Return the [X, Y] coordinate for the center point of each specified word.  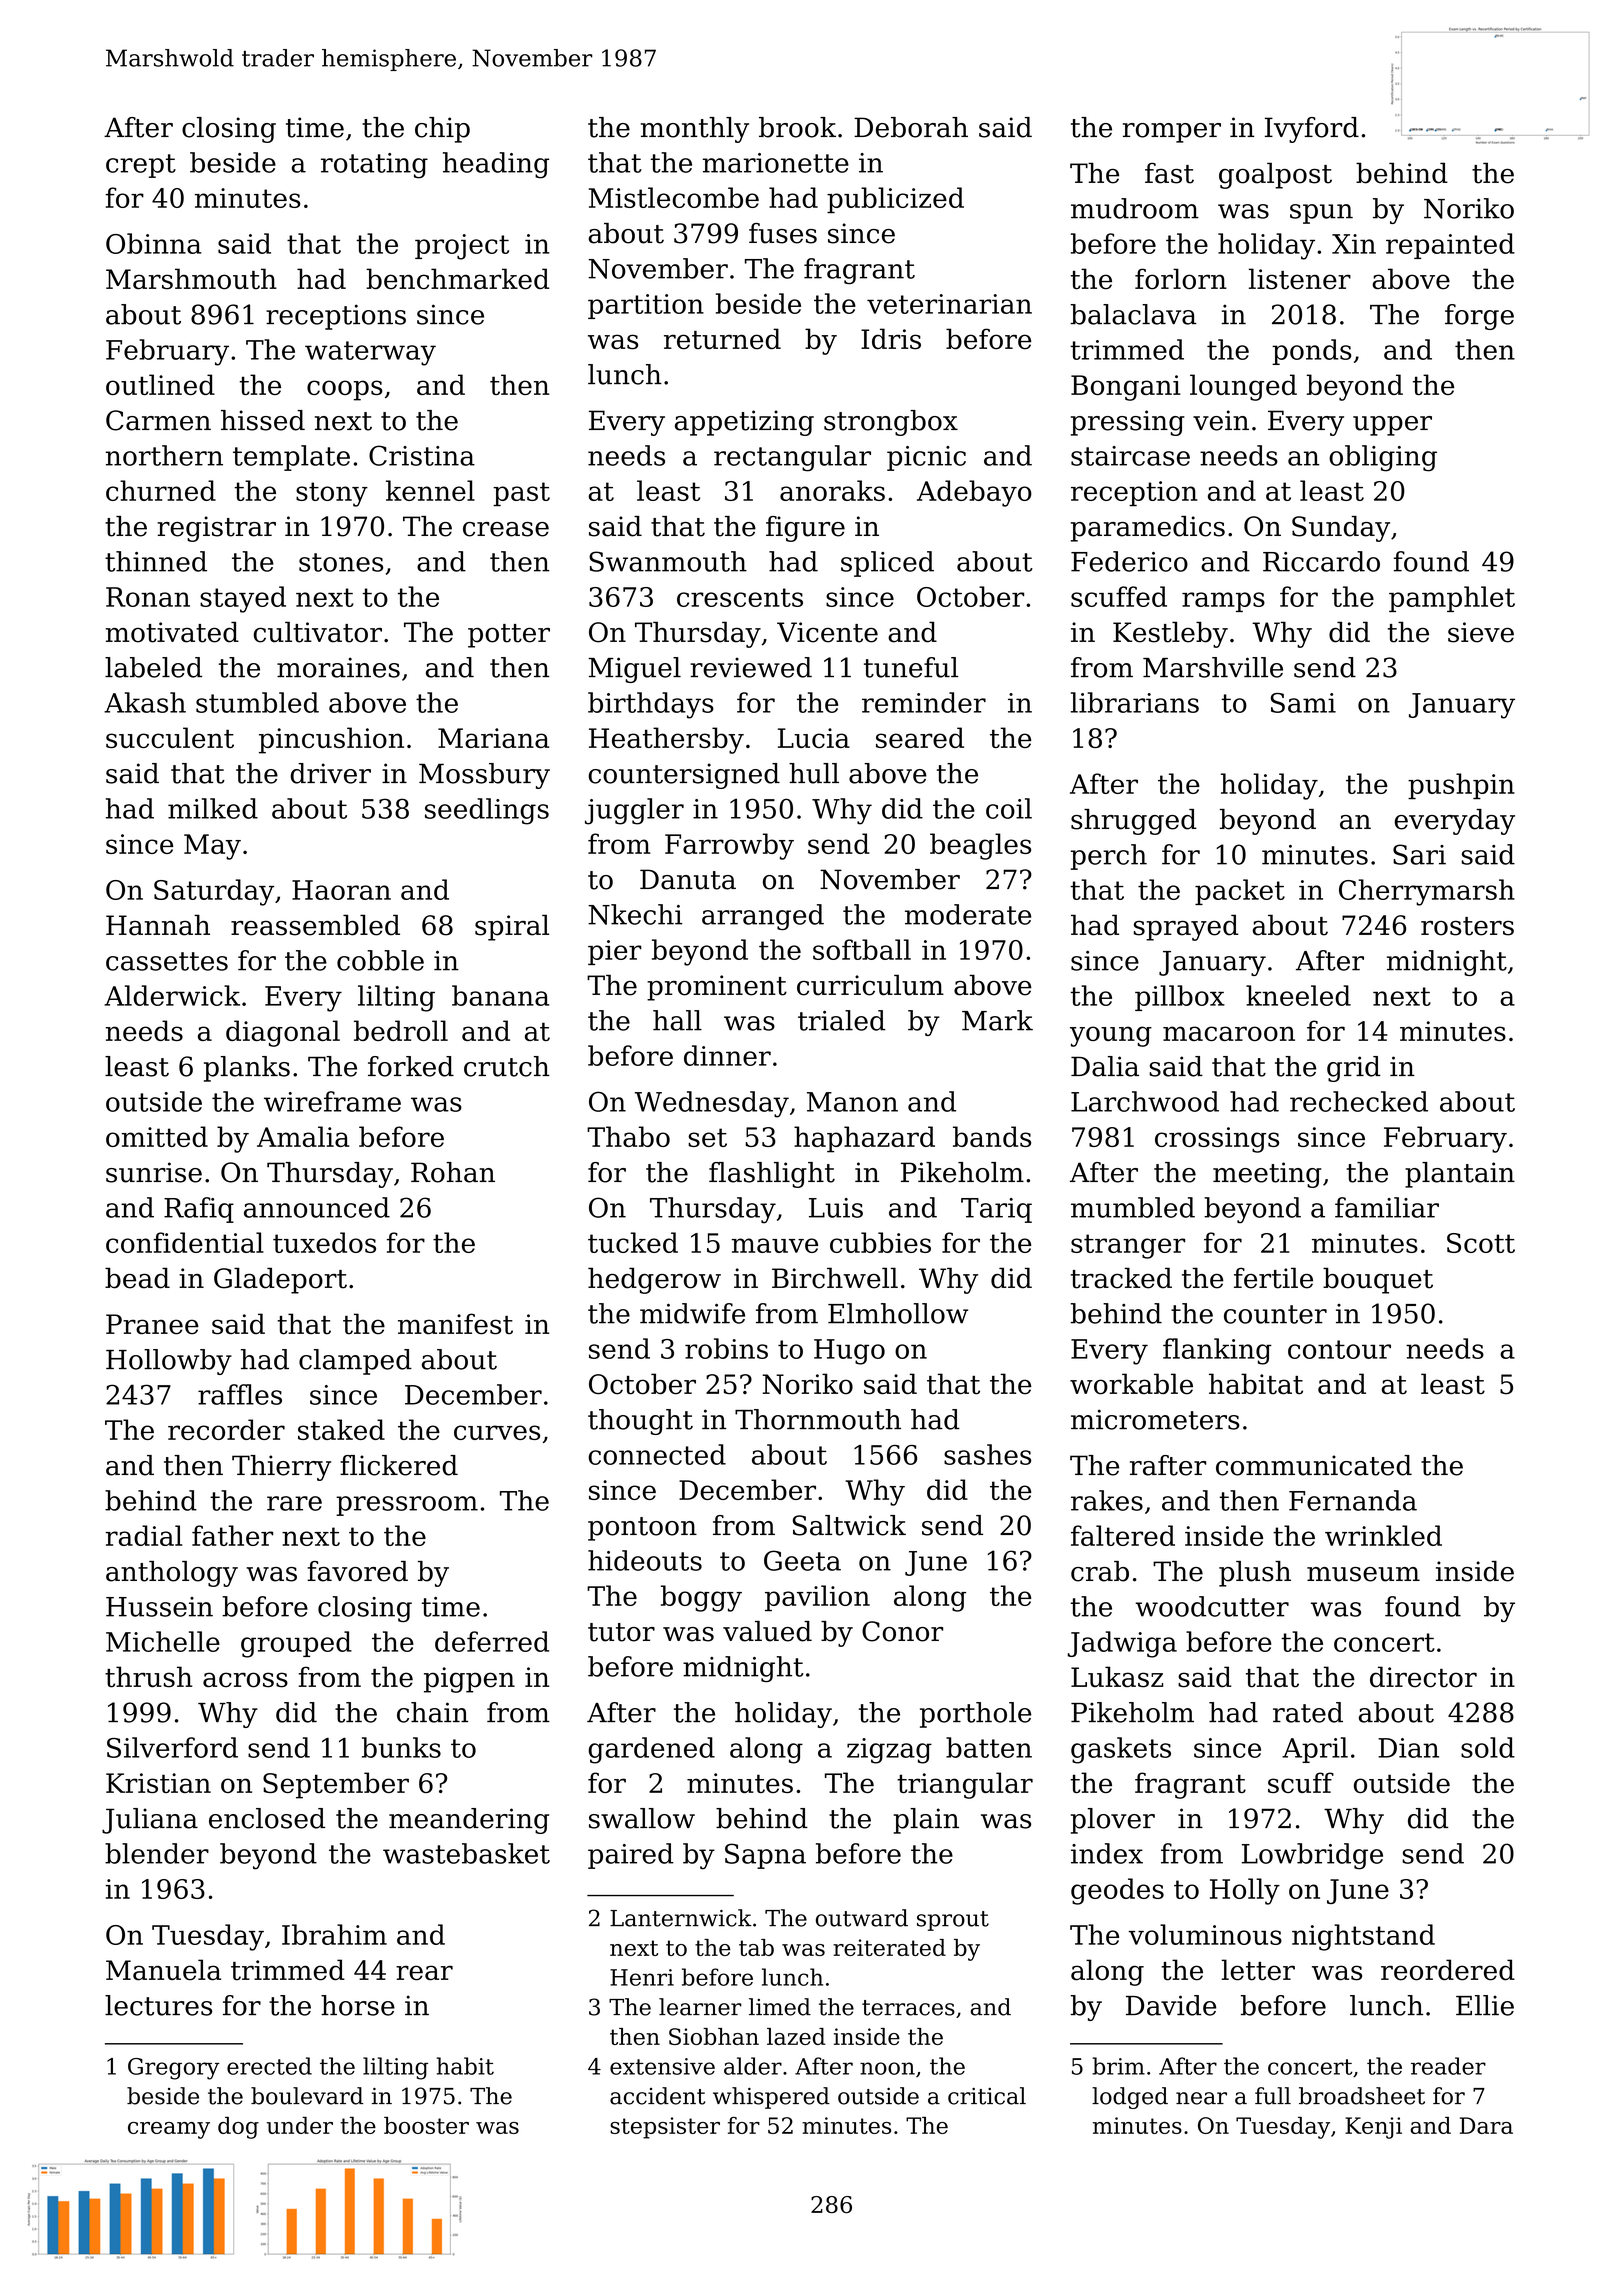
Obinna [153, 243]
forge [1479, 317]
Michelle [163, 1641]
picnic [926, 458]
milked [213, 808]
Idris [891, 339]
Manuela [163, 1970]
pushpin [1461, 786]
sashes [987, 1454]
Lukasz [1117, 1677]
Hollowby [169, 1362]
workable [1131, 1384]
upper [1392, 426]
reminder [924, 702]
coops [344, 390]
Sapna [765, 1856]
